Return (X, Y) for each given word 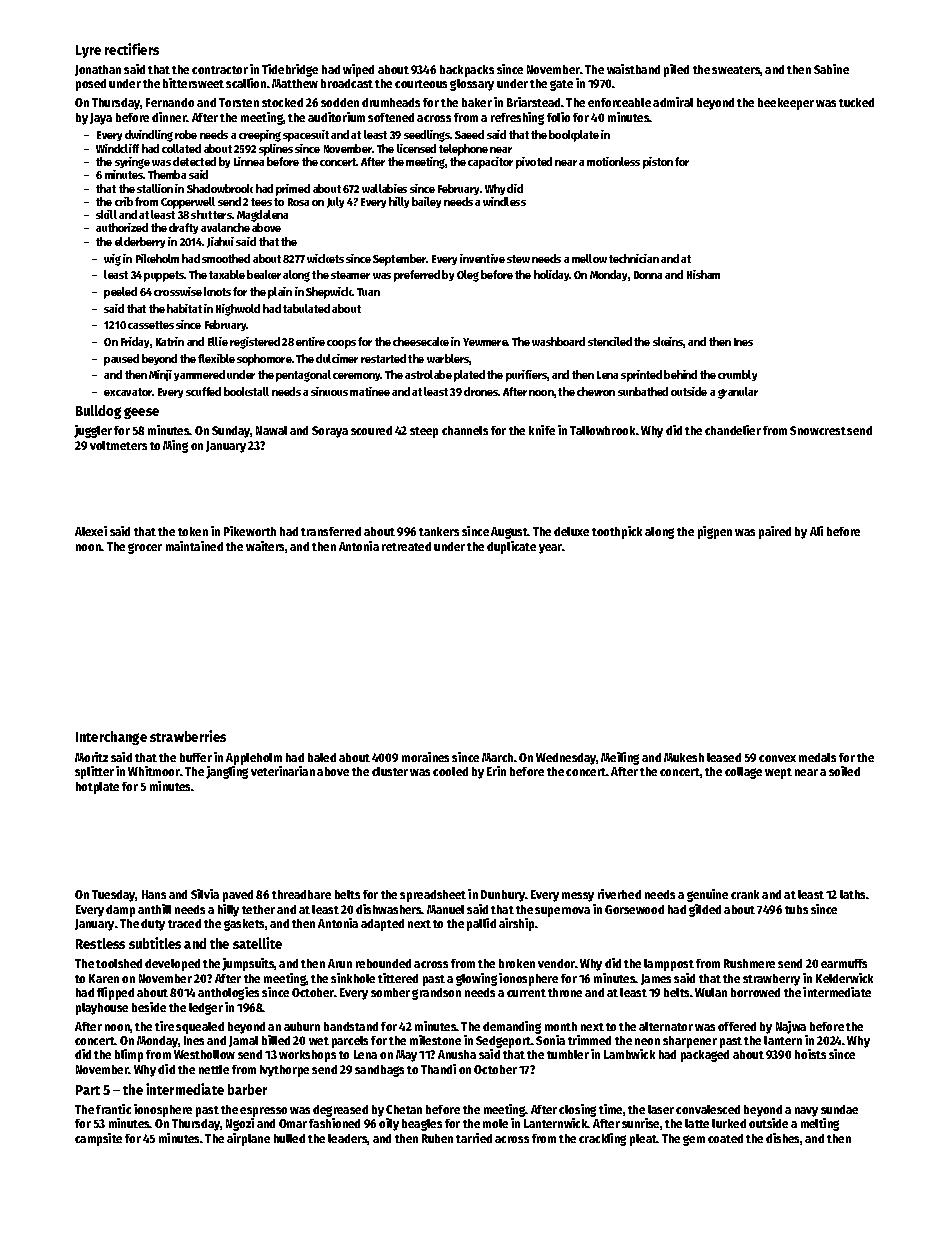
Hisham (703, 274)
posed (91, 85)
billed (276, 1040)
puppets (164, 276)
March (497, 757)
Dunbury (503, 896)
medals (817, 757)
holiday (552, 275)
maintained (194, 546)
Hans (154, 894)
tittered (398, 978)
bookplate (574, 136)
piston (658, 163)
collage (743, 773)
